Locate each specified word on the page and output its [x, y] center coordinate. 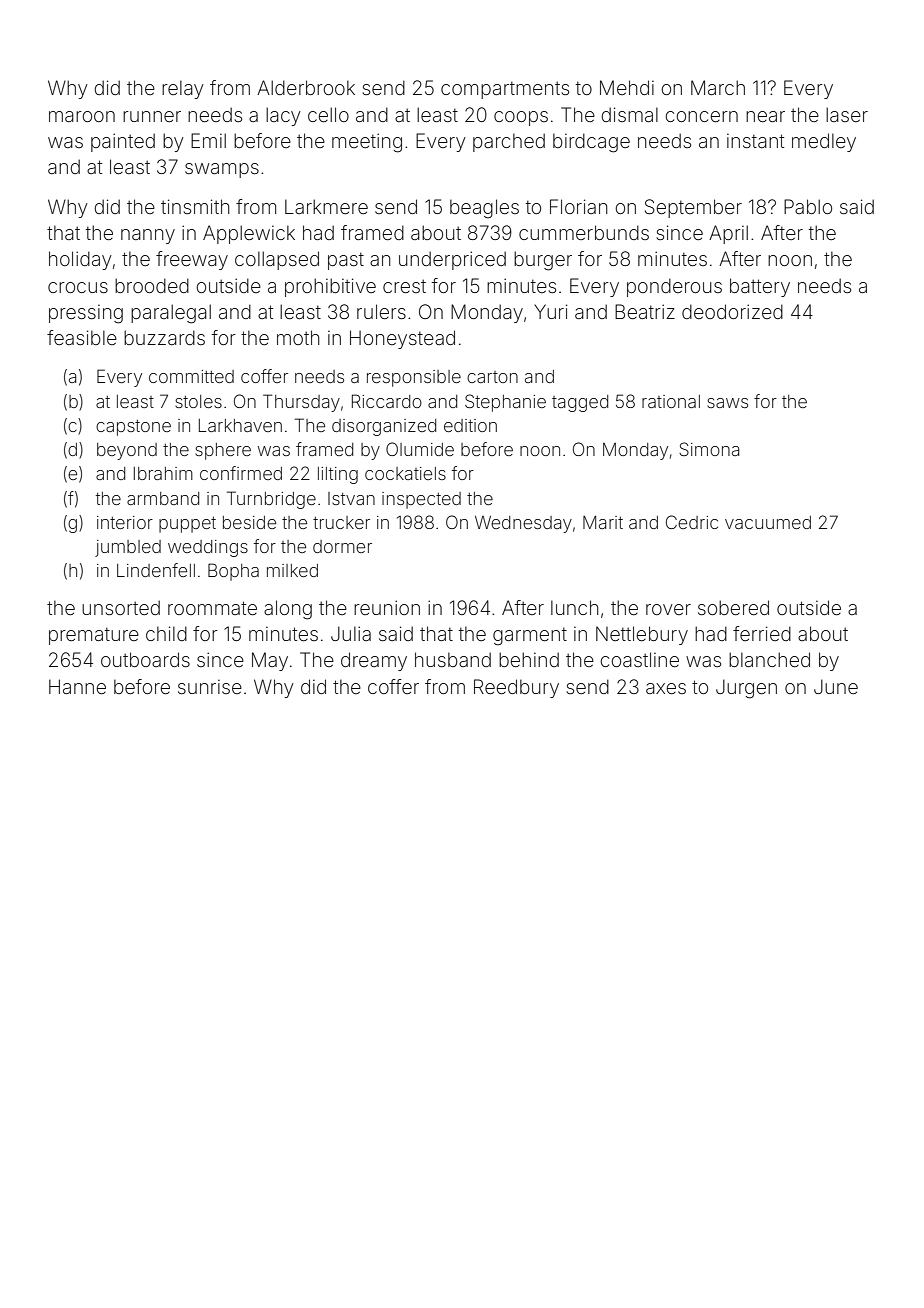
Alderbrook [306, 87]
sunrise [210, 687]
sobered [733, 607]
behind [529, 659]
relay [183, 90]
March [718, 87]
